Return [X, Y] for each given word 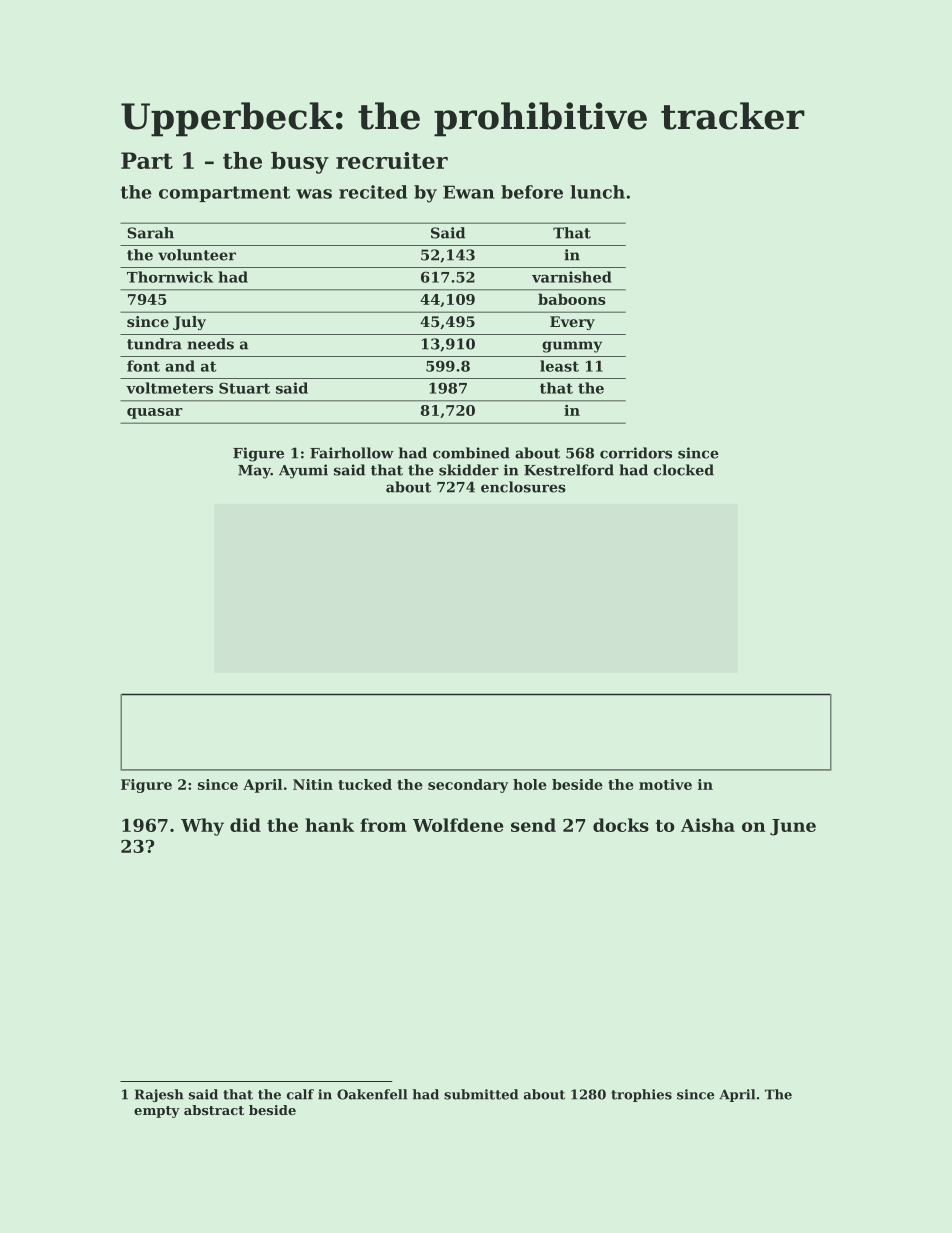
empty [157, 1112]
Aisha [708, 825]
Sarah [150, 233]
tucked [365, 784]
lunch [597, 192]
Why [202, 827]
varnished [572, 277]
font [143, 366]
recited [373, 192]
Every [572, 323]
